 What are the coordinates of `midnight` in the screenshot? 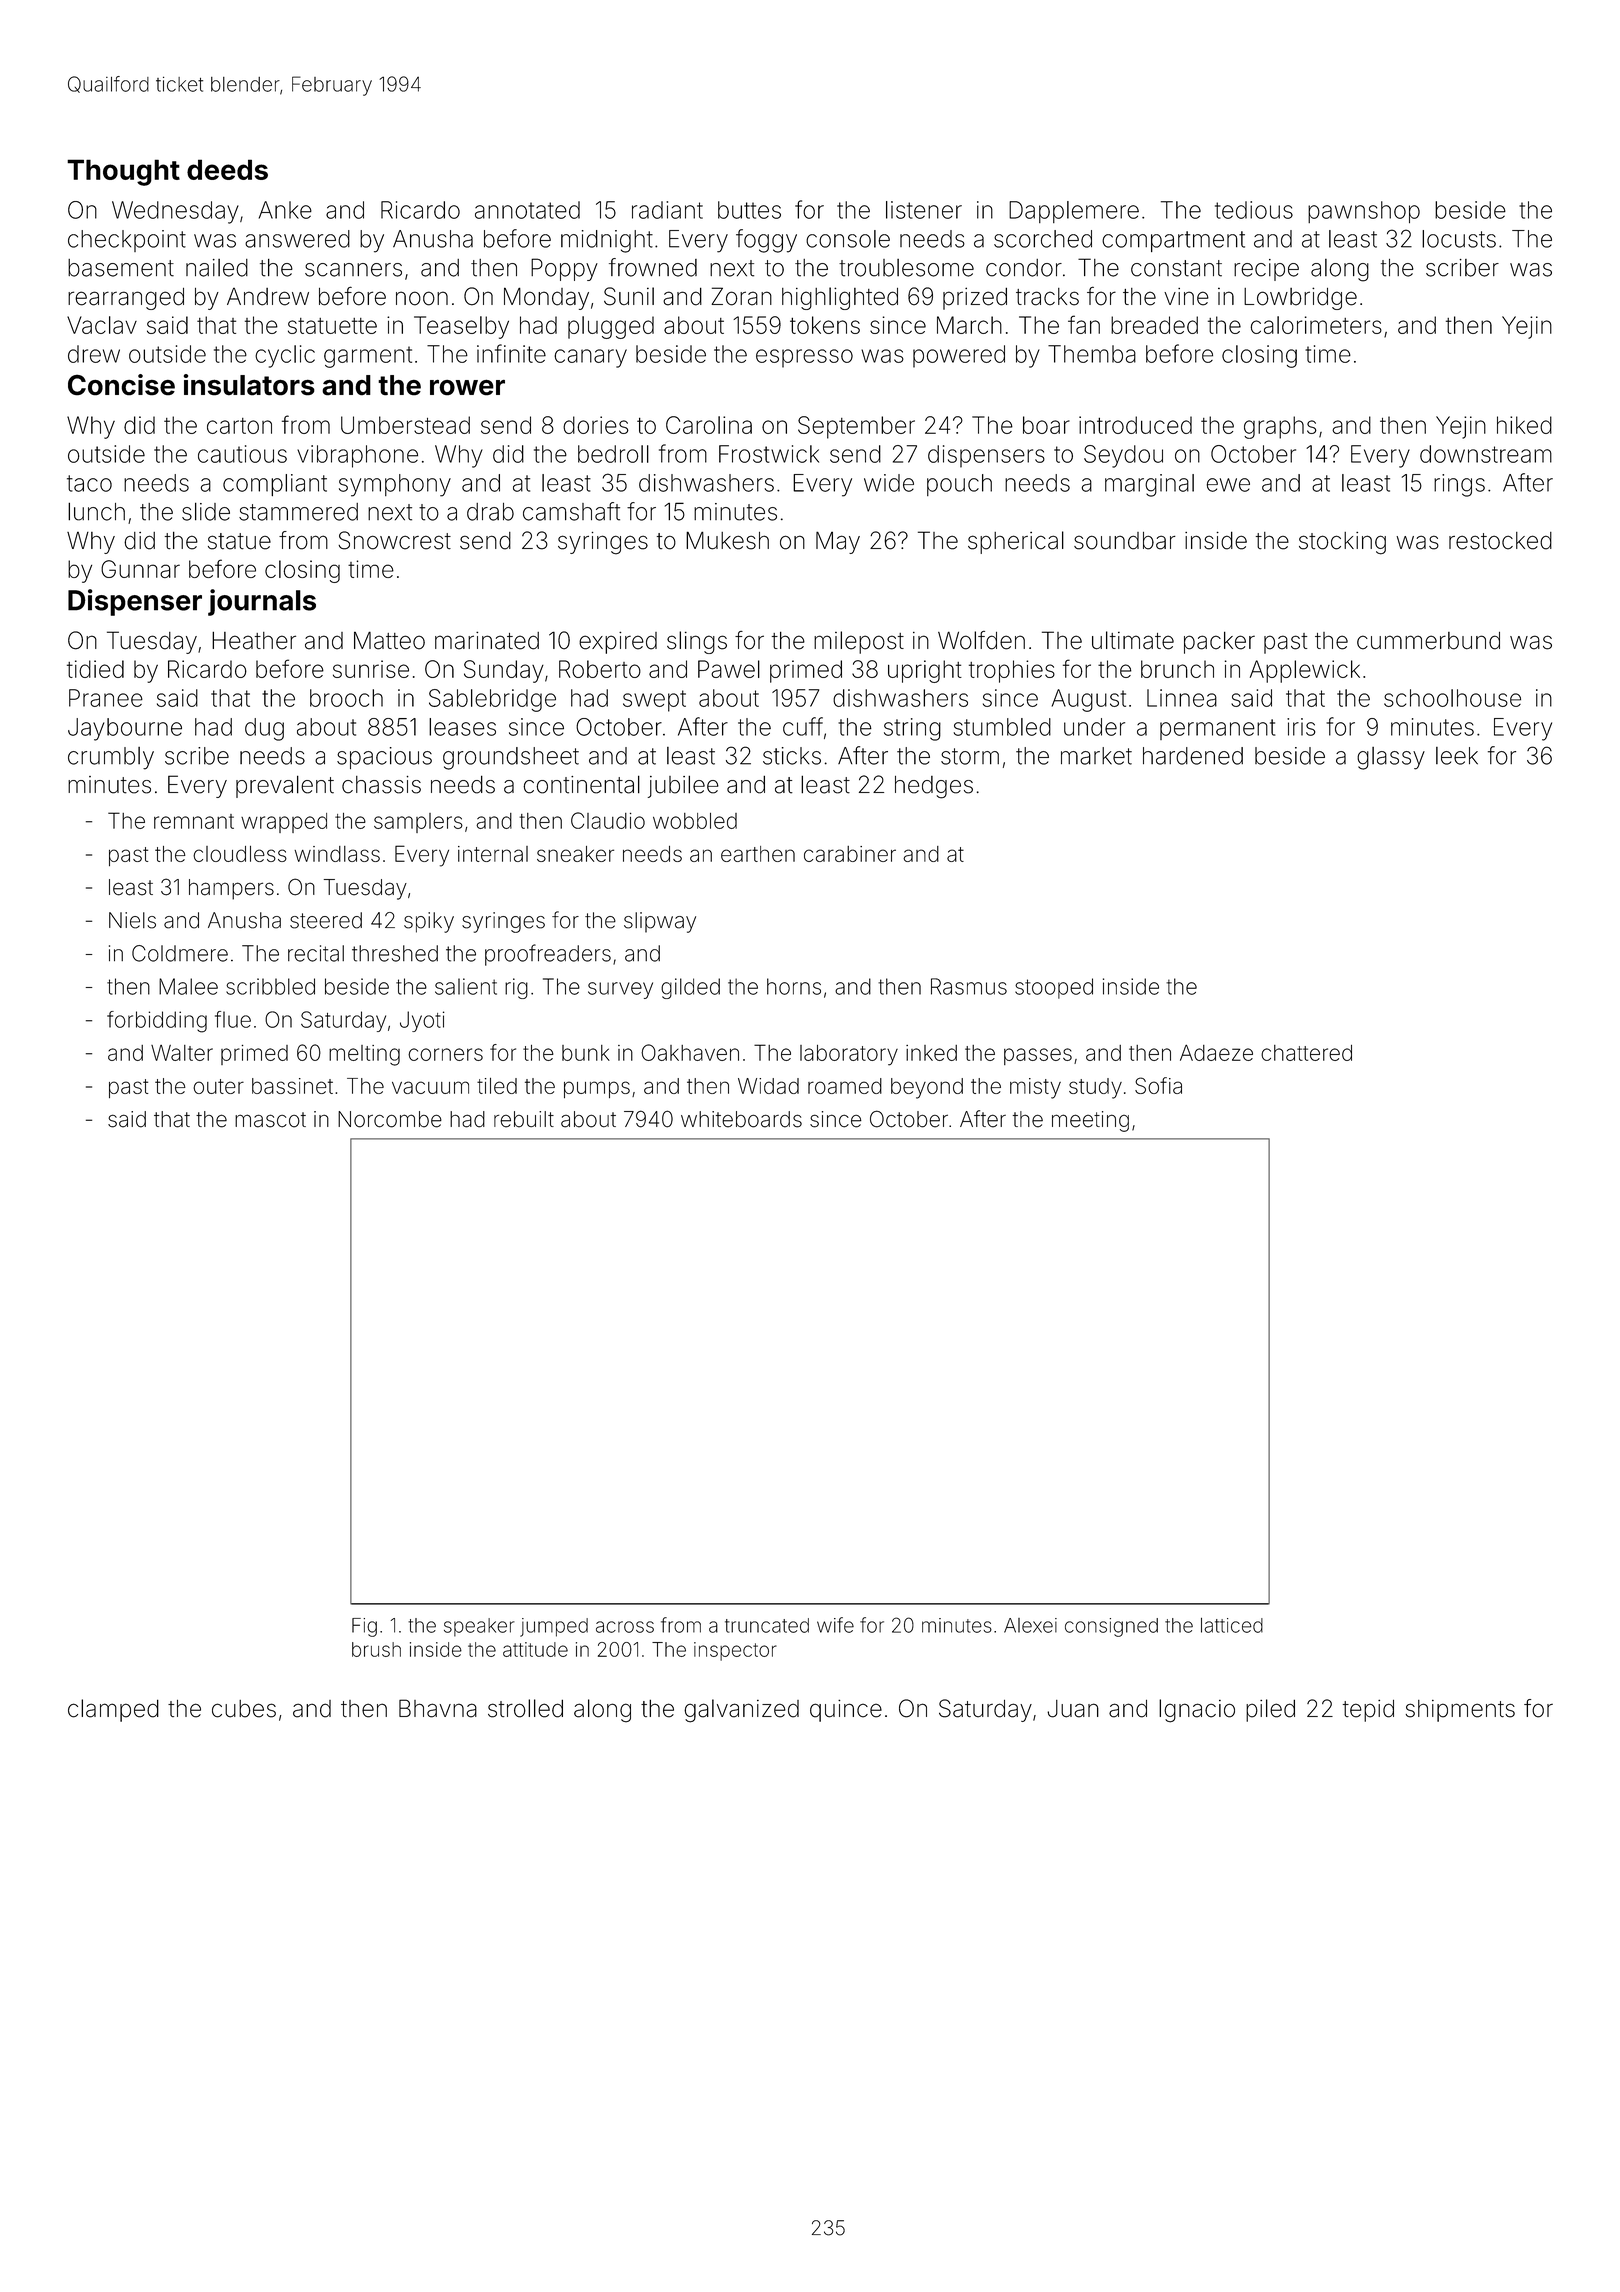 It's located at (607, 241).
